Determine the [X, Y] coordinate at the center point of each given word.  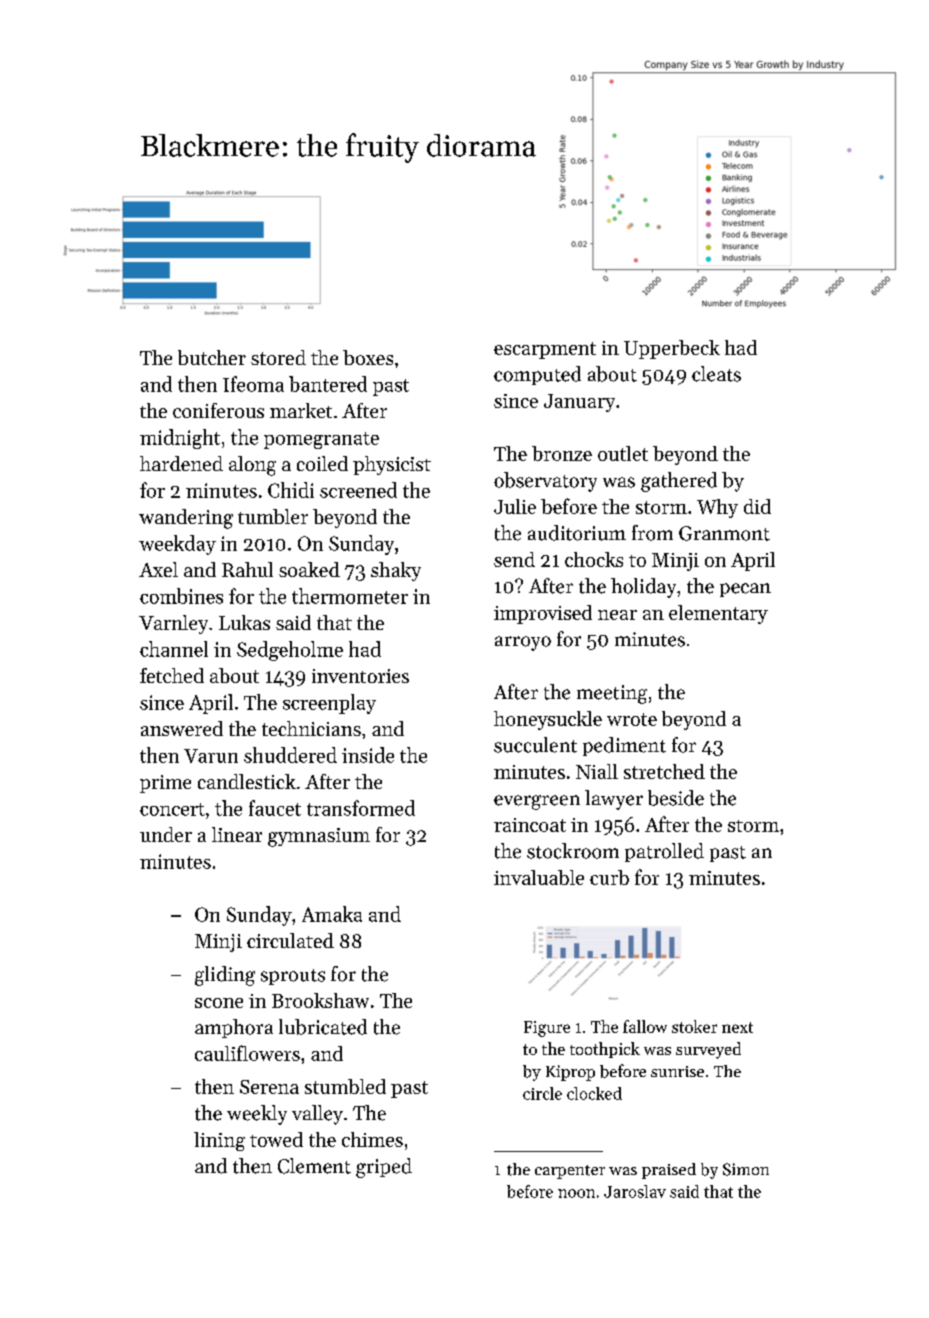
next [737, 1027]
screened [358, 490]
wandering [186, 519]
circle [542, 1093]
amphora [234, 1028]
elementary [718, 614]
